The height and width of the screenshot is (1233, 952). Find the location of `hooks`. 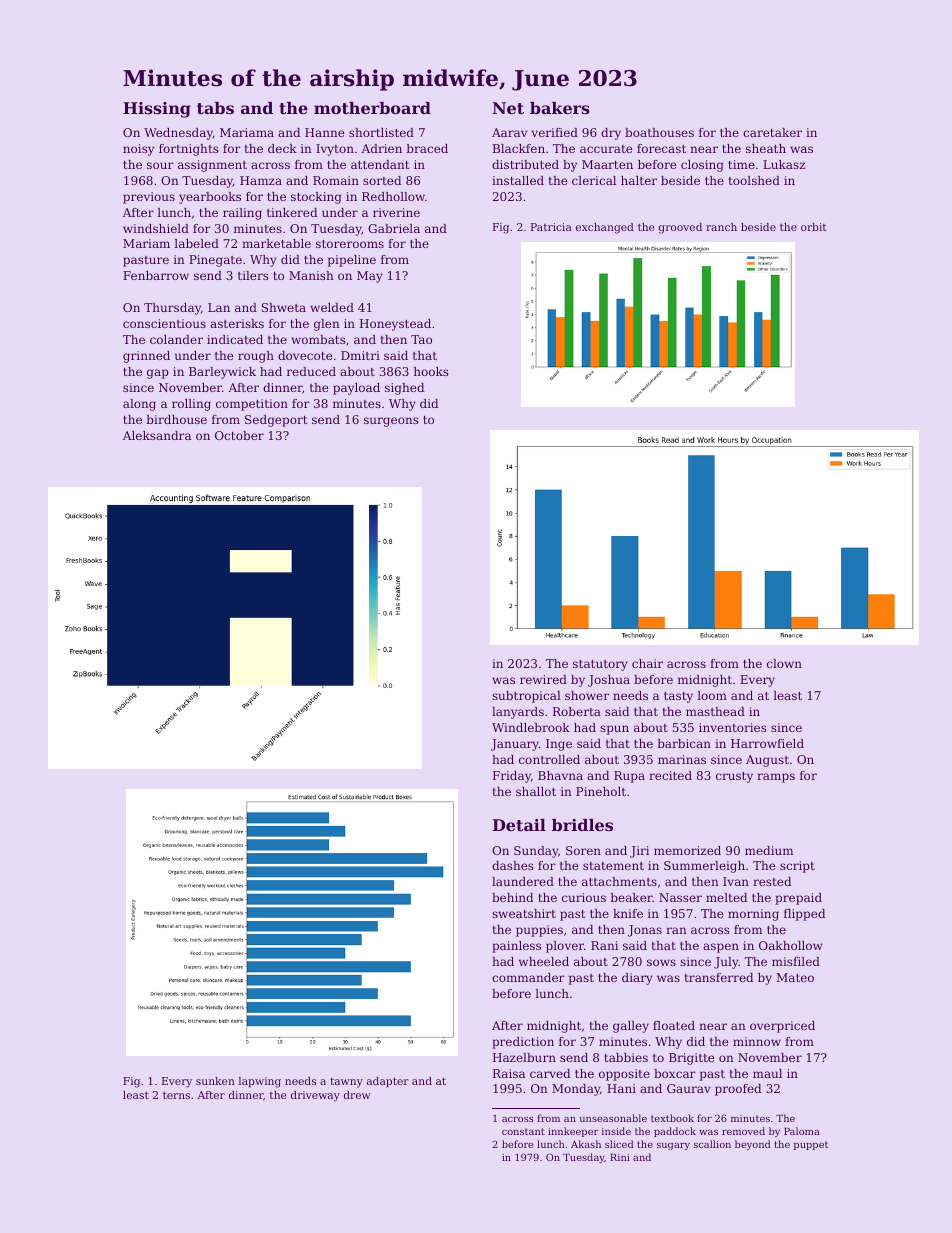

hooks is located at coordinates (431, 371).
